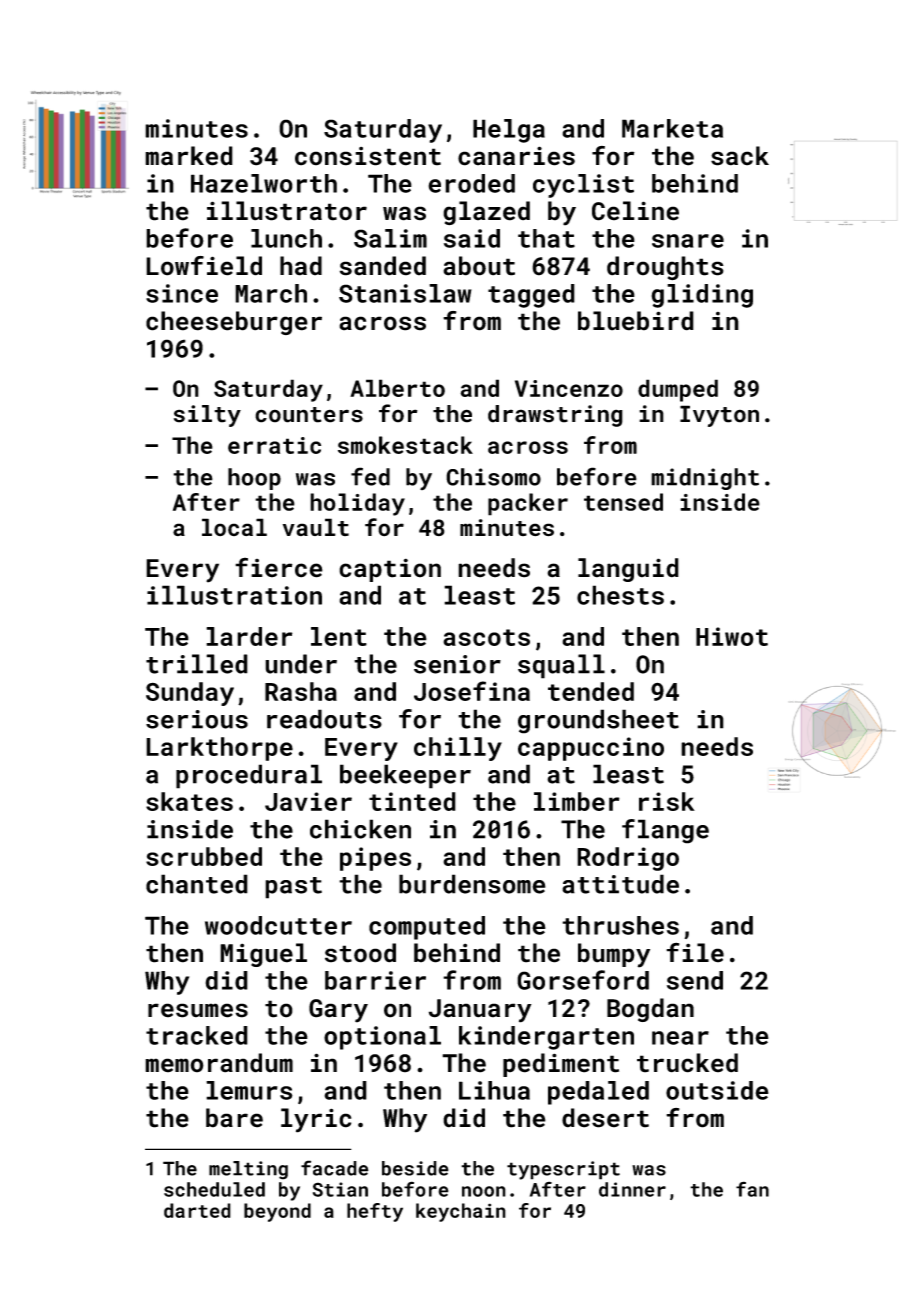 The image size is (924, 1311). What do you see at coordinates (207, 416) in the page?
I see `silty` at bounding box center [207, 416].
